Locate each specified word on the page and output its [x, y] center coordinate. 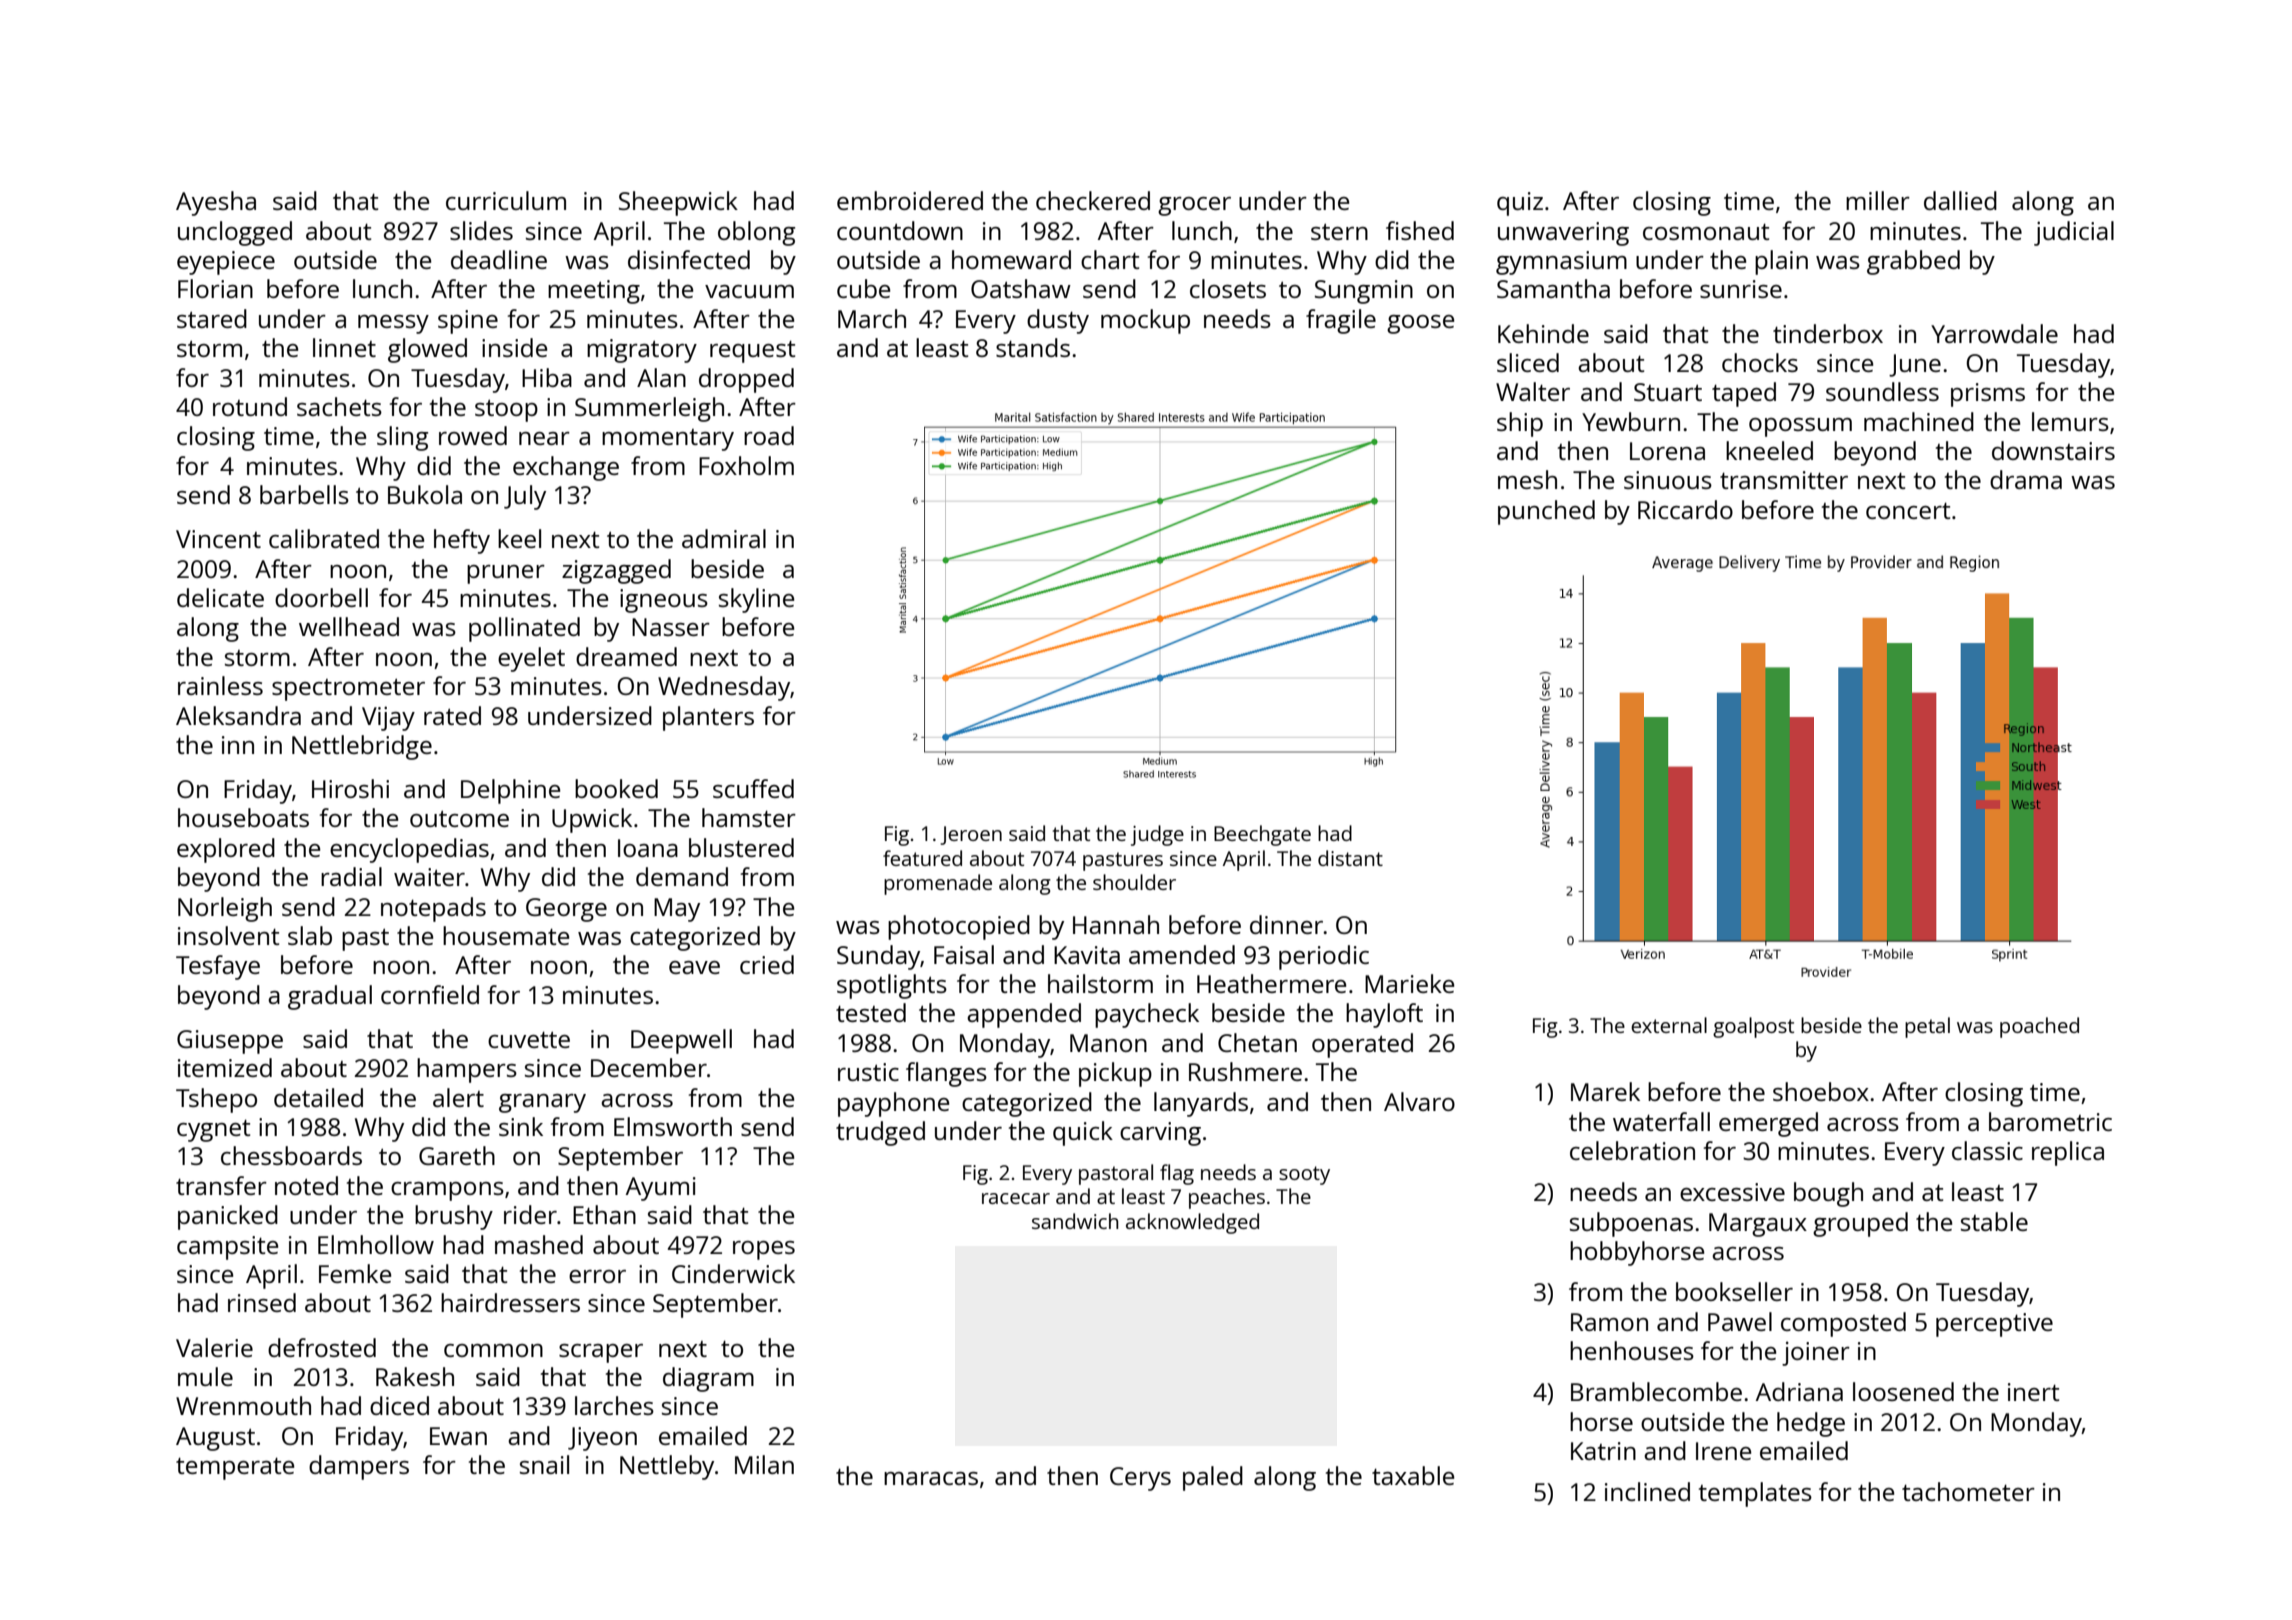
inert [2033, 1392]
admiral [724, 538]
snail [544, 1464]
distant [1350, 858]
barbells [304, 494]
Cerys [1140, 1479]
